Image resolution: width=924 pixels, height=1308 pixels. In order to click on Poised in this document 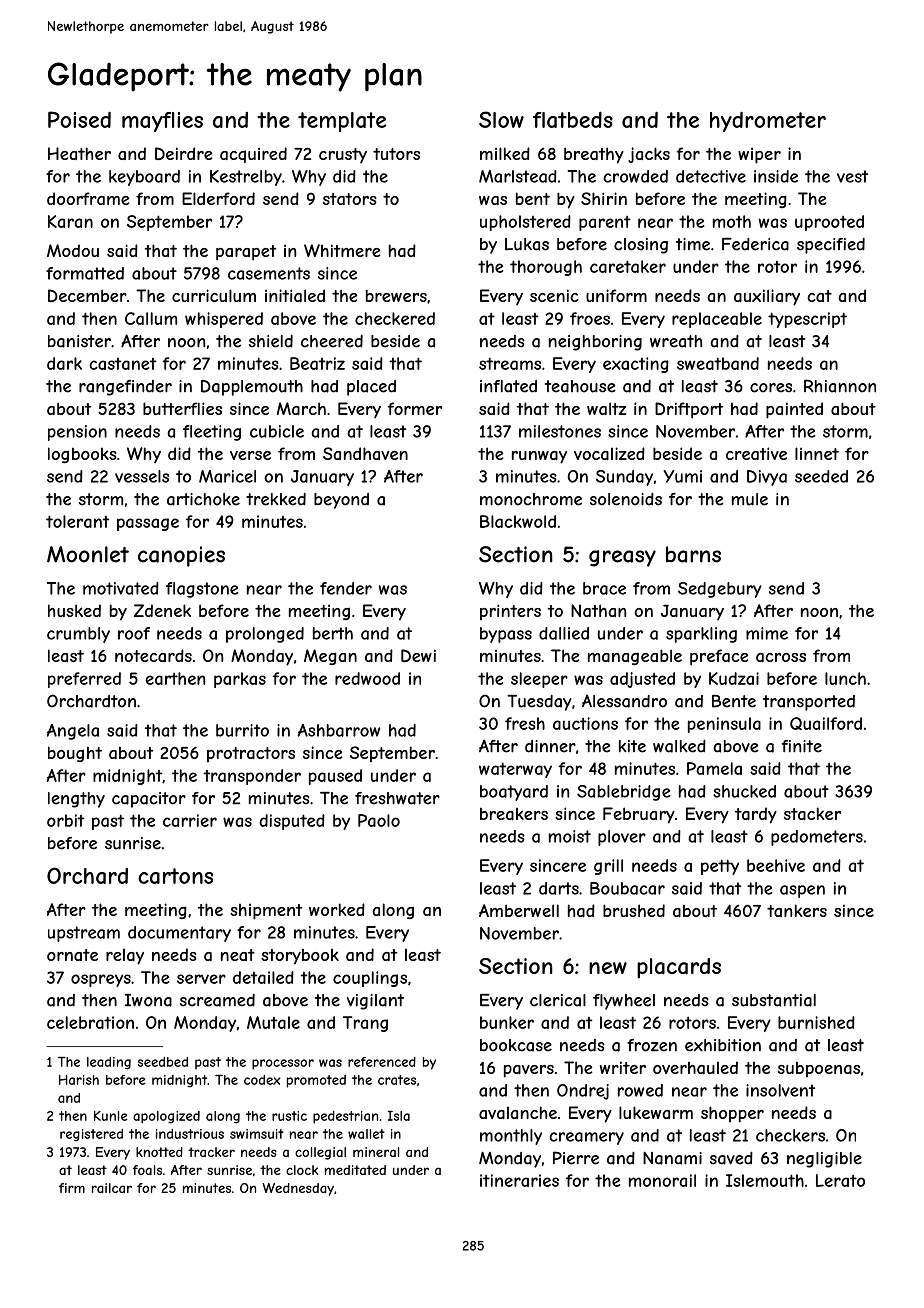, I will do `click(79, 119)`.
